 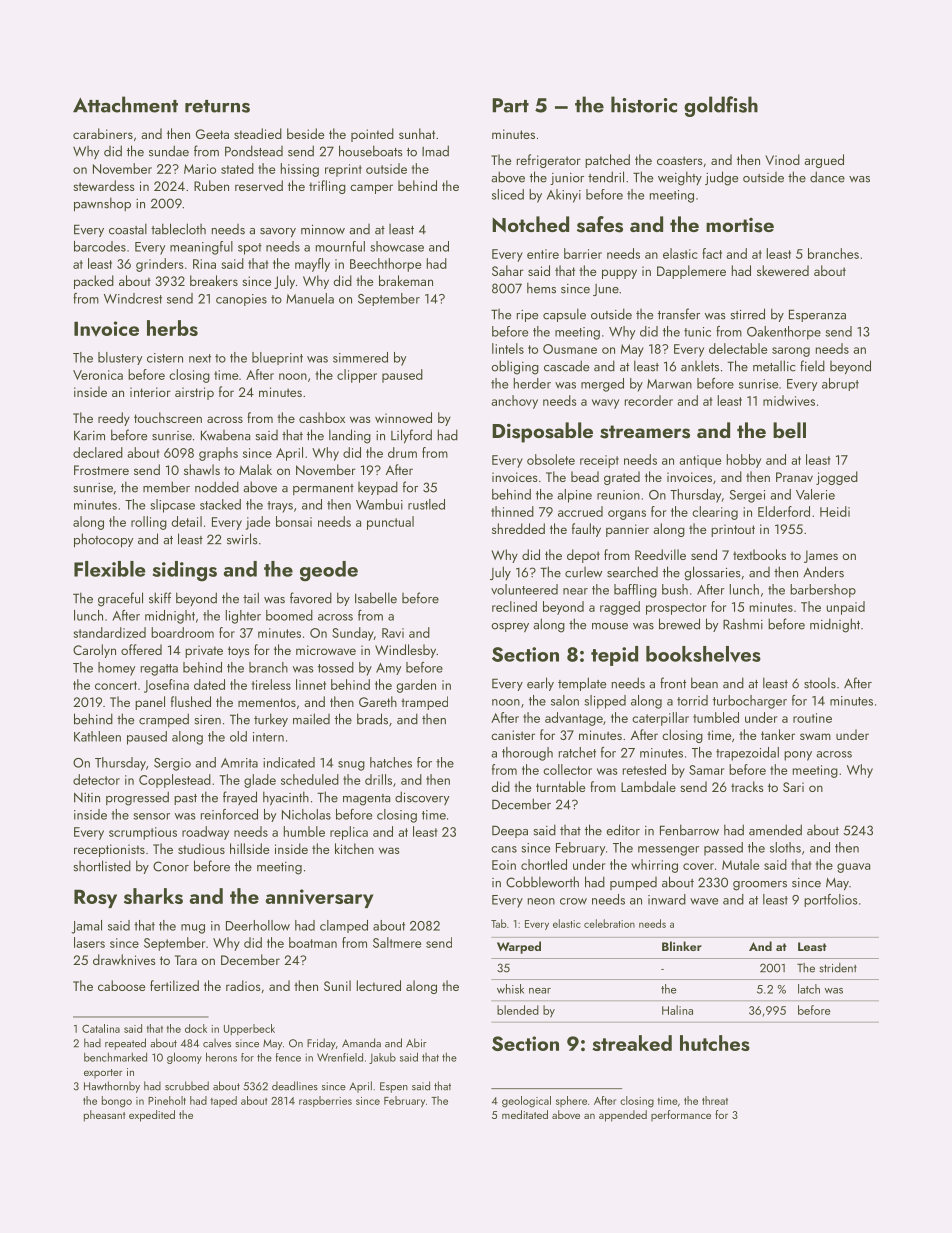 I want to click on Lilyford, so click(x=411, y=436).
